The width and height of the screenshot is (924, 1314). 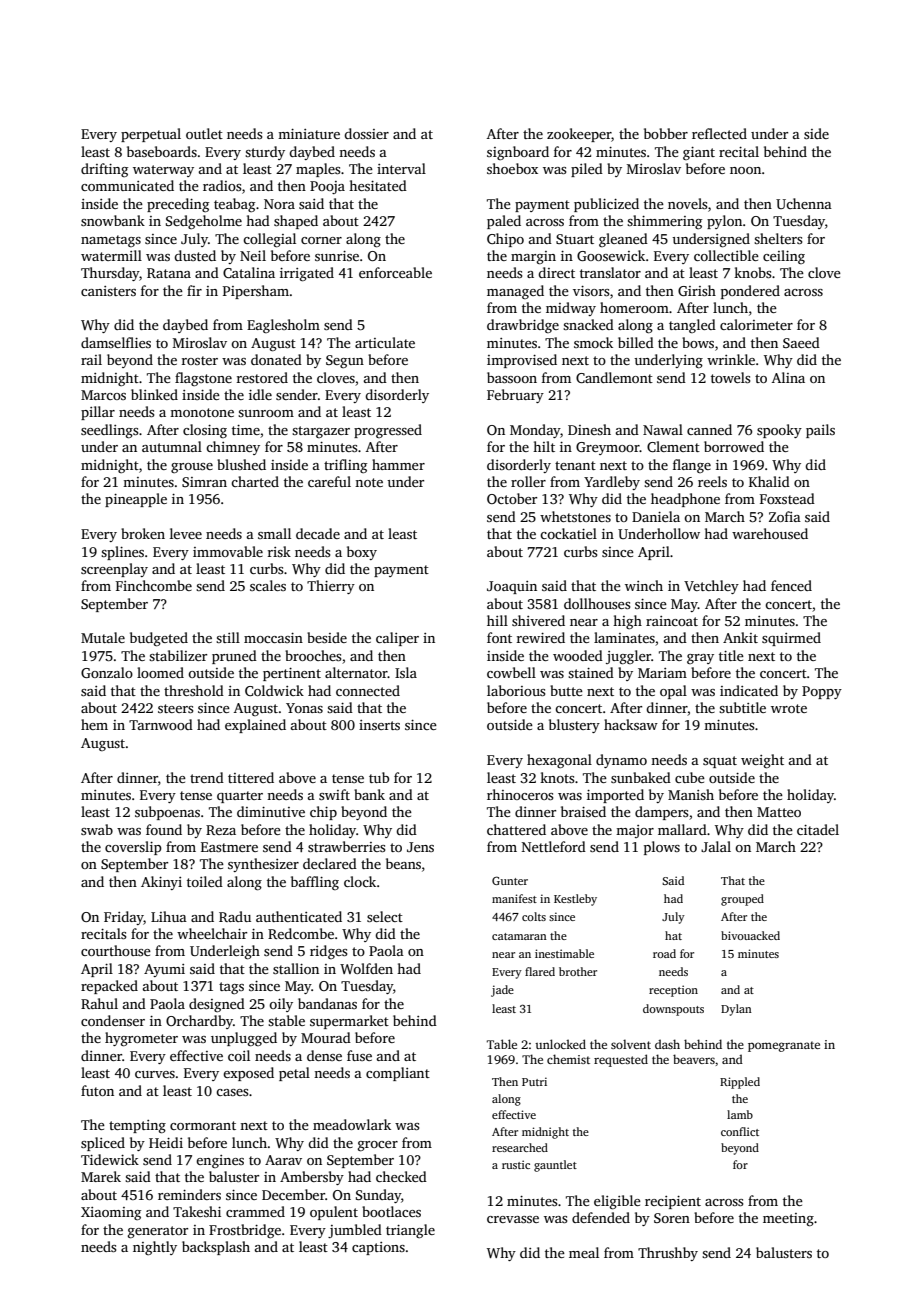 What do you see at coordinates (111, 1213) in the screenshot?
I see `Xiaoming` at bounding box center [111, 1213].
